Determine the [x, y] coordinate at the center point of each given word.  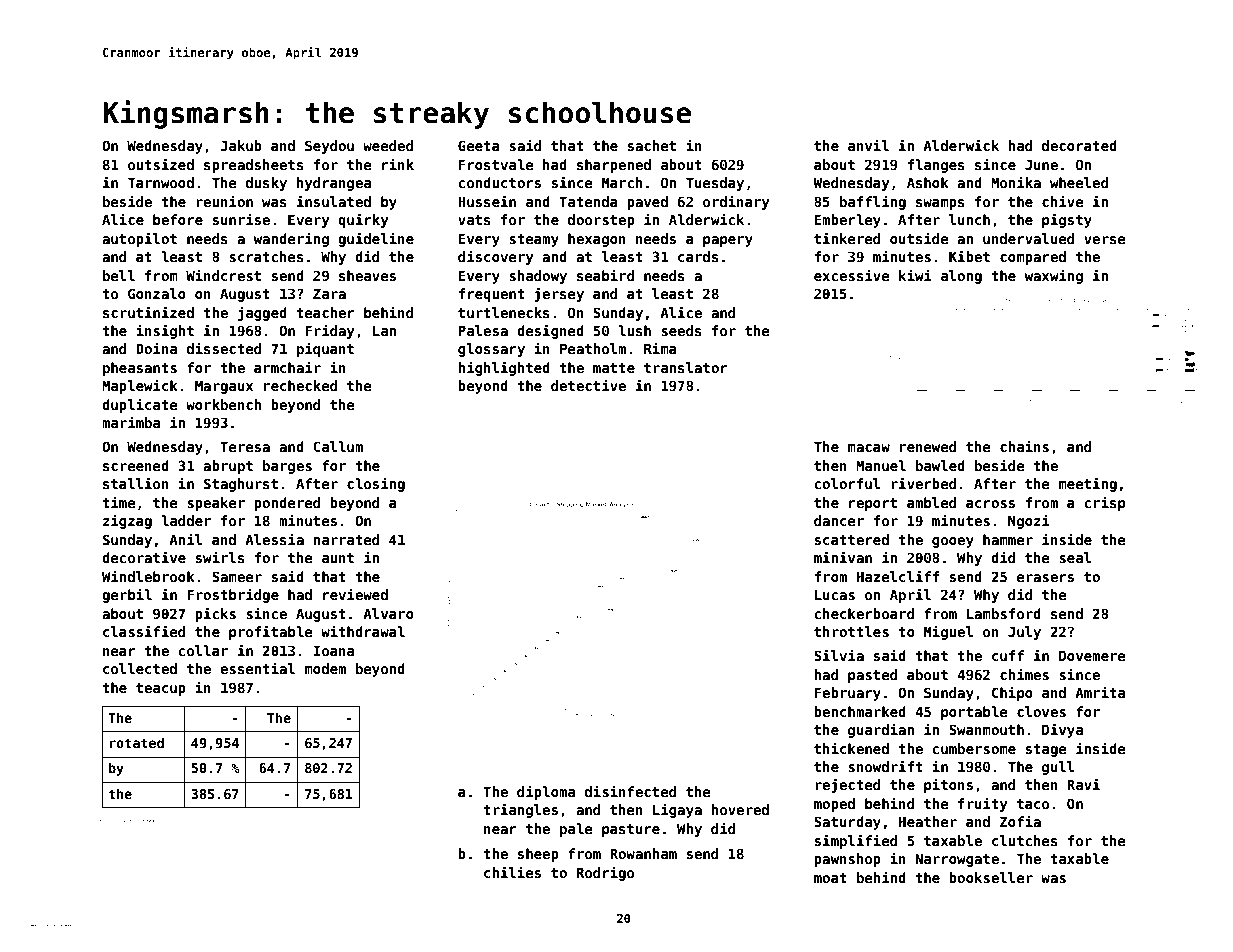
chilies [512, 872]
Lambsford [1004, 613]
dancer [839, 520]
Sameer [237, 576]
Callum [338, 446]
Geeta [479, 145]
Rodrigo [605, 873]
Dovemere [1092, 655]
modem [325, 668]
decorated [1079, 145]
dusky [266, 184]
